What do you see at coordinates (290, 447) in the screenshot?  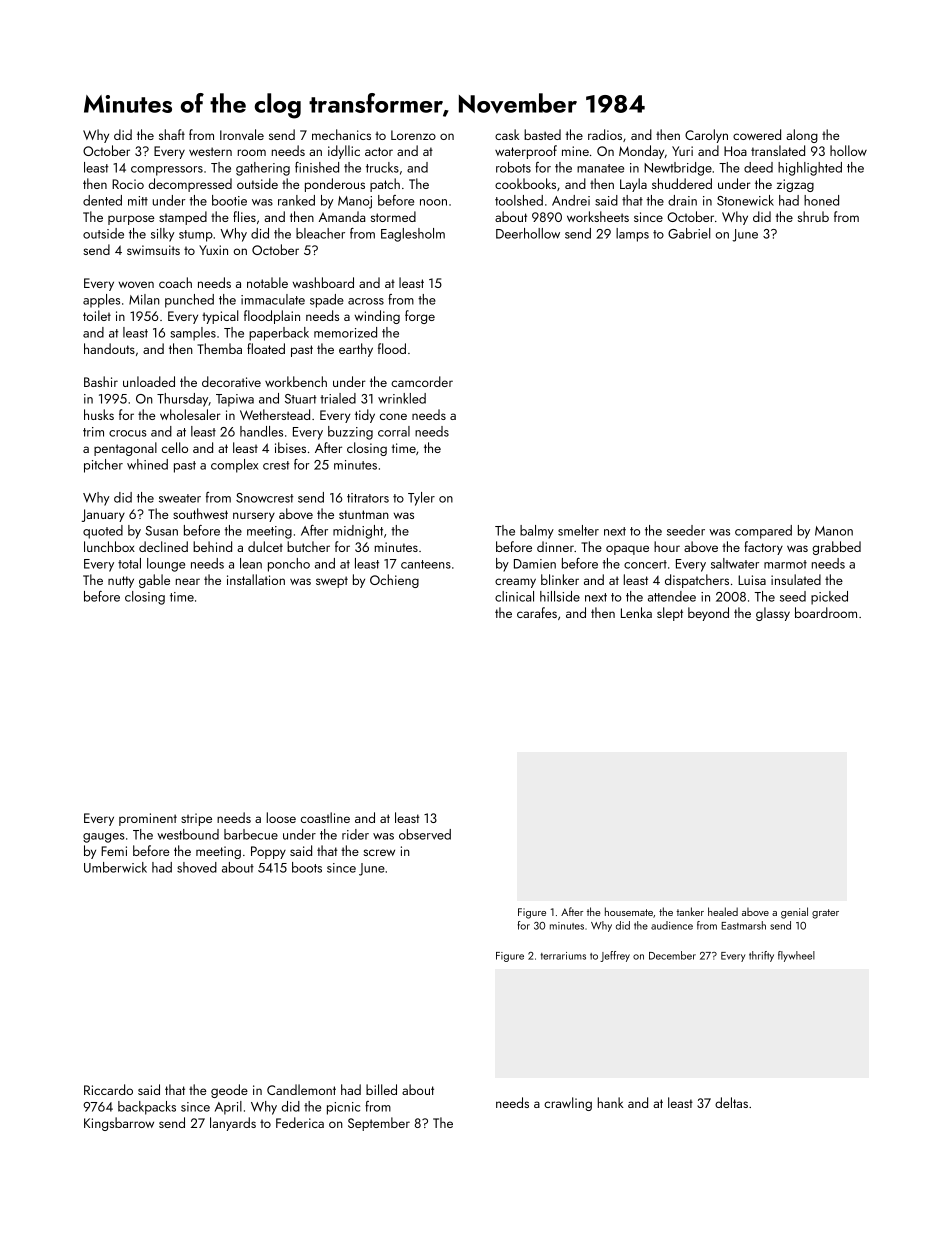 I see `ibises` at bounding box center [290, 447].
